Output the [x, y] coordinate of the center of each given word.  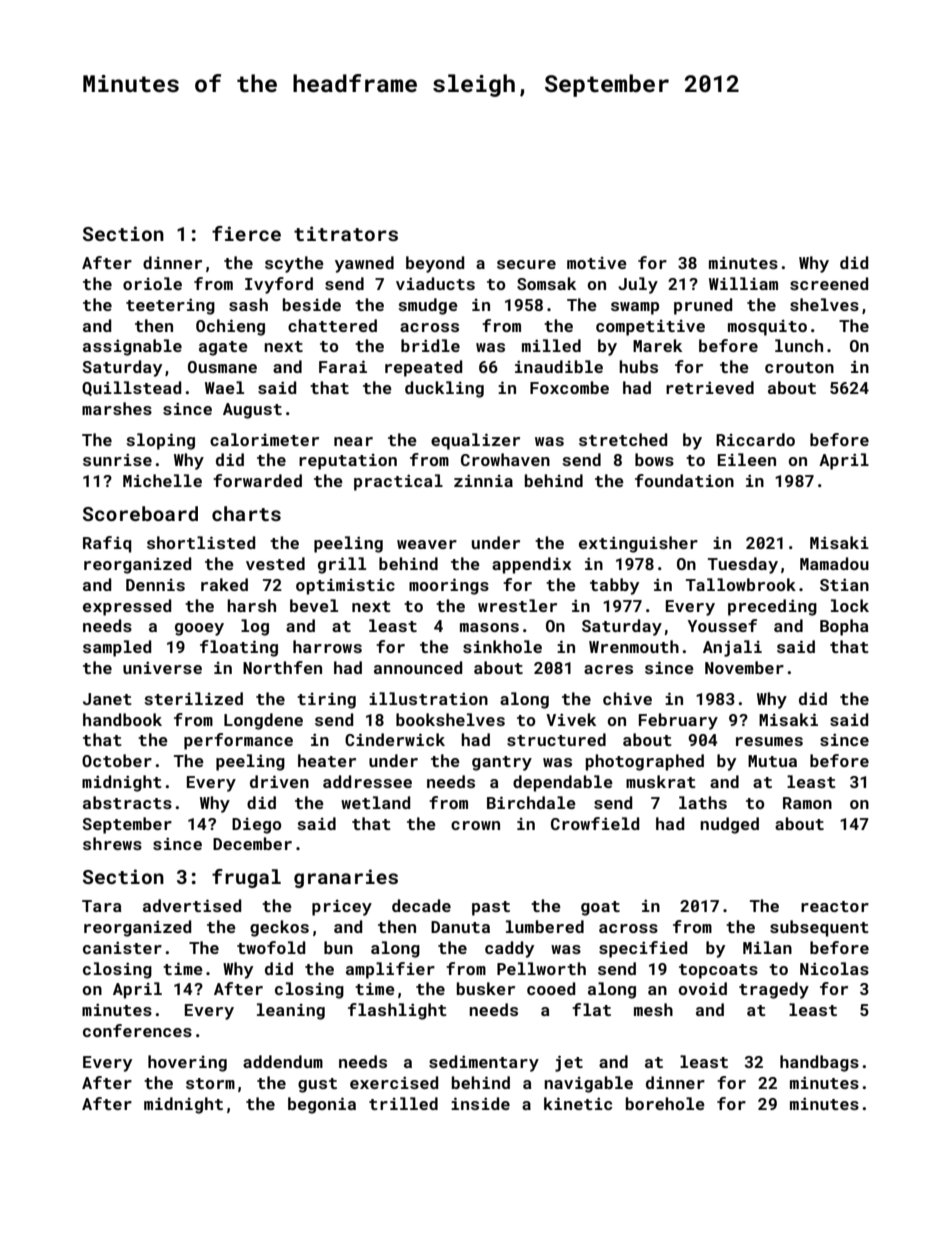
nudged [729, 825]
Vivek [571, 719]
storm [210, 1083]
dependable [563, 783]
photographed [645, 762]
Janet [107, 699]
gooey [199, 629]
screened [829, 283]
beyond [435, 264]
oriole [152, 283]
